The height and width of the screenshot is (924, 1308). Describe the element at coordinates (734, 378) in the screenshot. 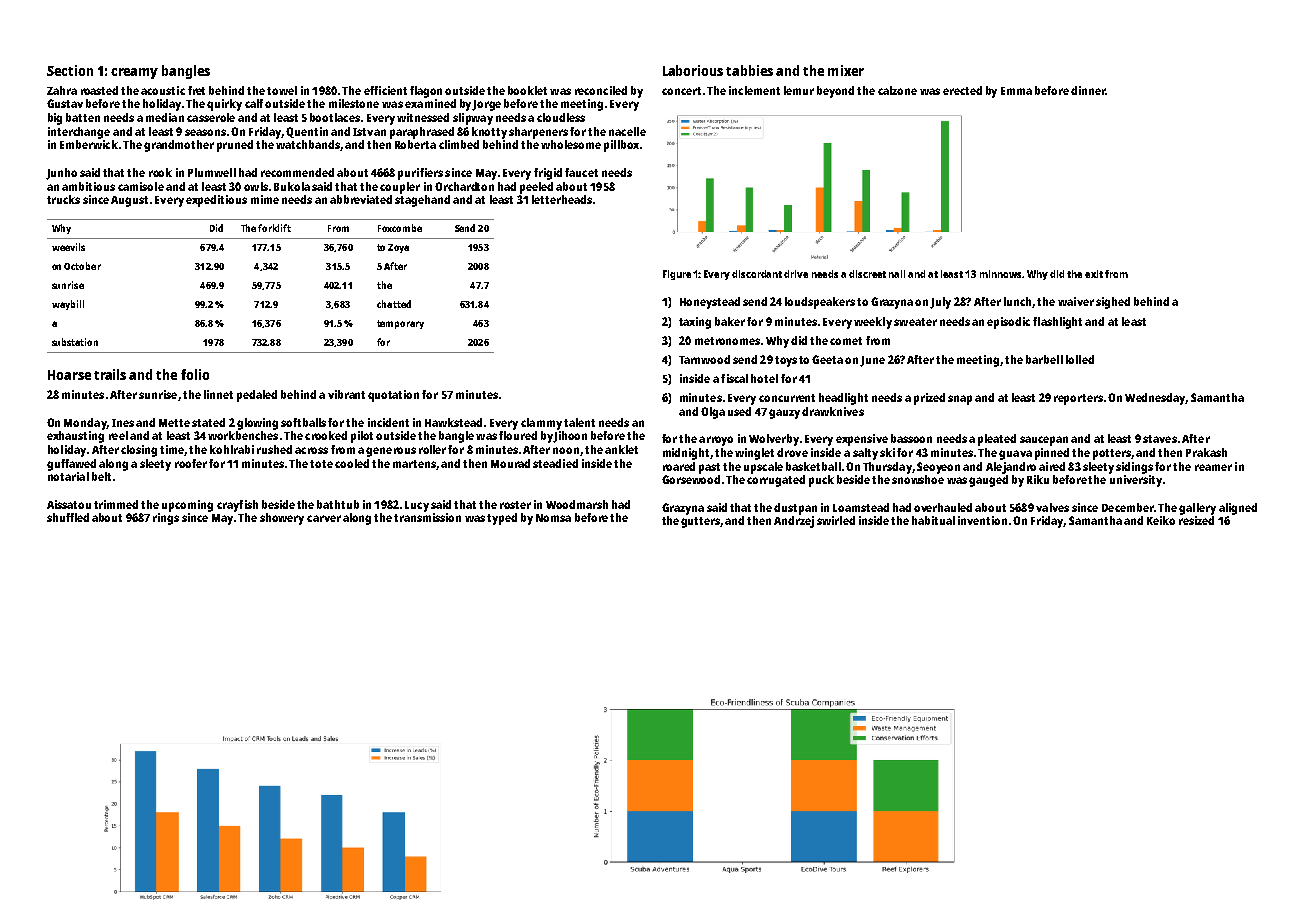

I see `fiscal` at that location.
